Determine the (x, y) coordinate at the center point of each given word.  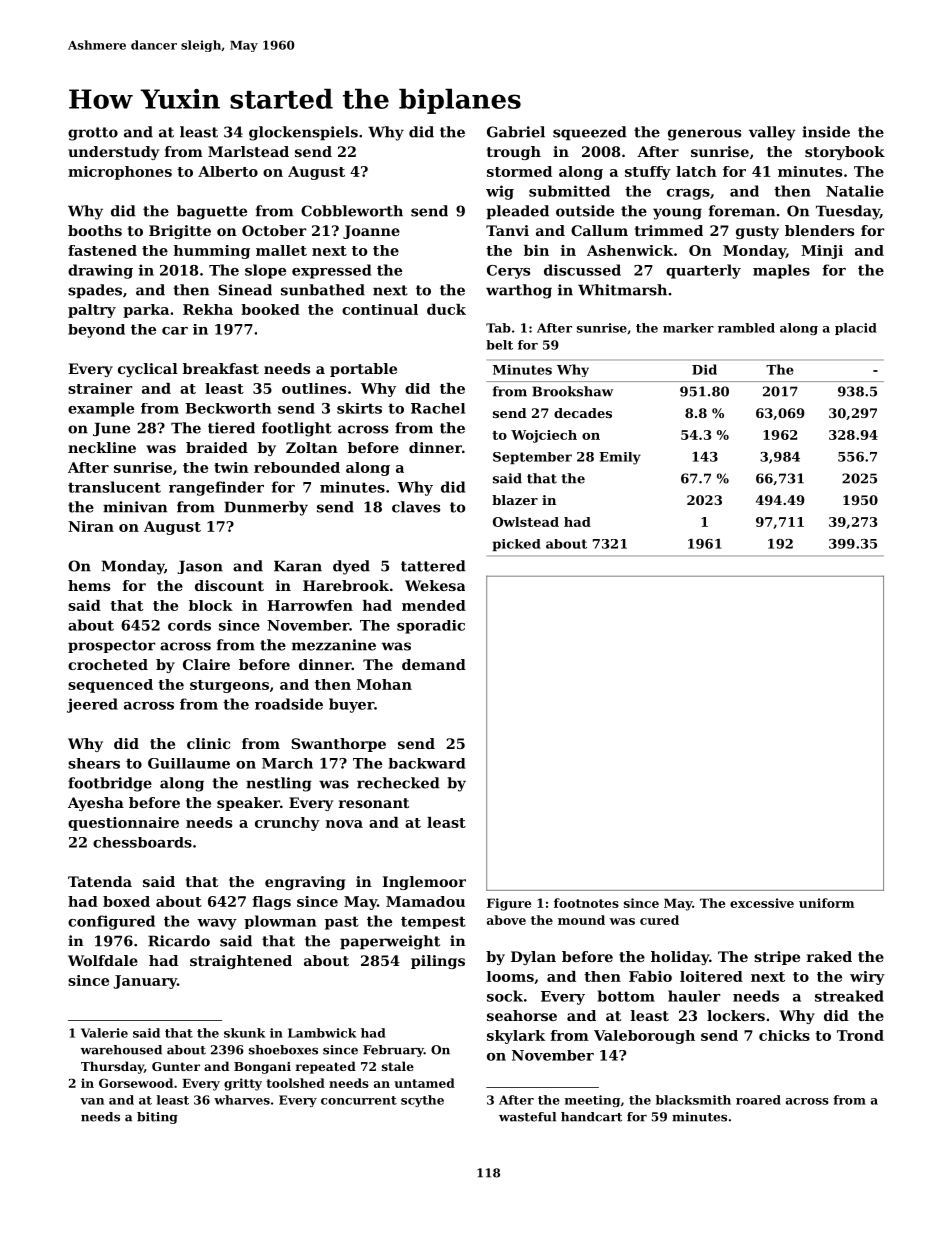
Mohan (384, 684)
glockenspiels (303, 133)
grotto (93, 134)
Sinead (245, 290)
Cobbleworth (352, 211)
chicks (784, 1035)
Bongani (262, 1068)
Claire (206, 664)
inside (826, 132)
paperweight (390, 942)
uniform (826, 903)
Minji (822, 252)
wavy (217, 924)
